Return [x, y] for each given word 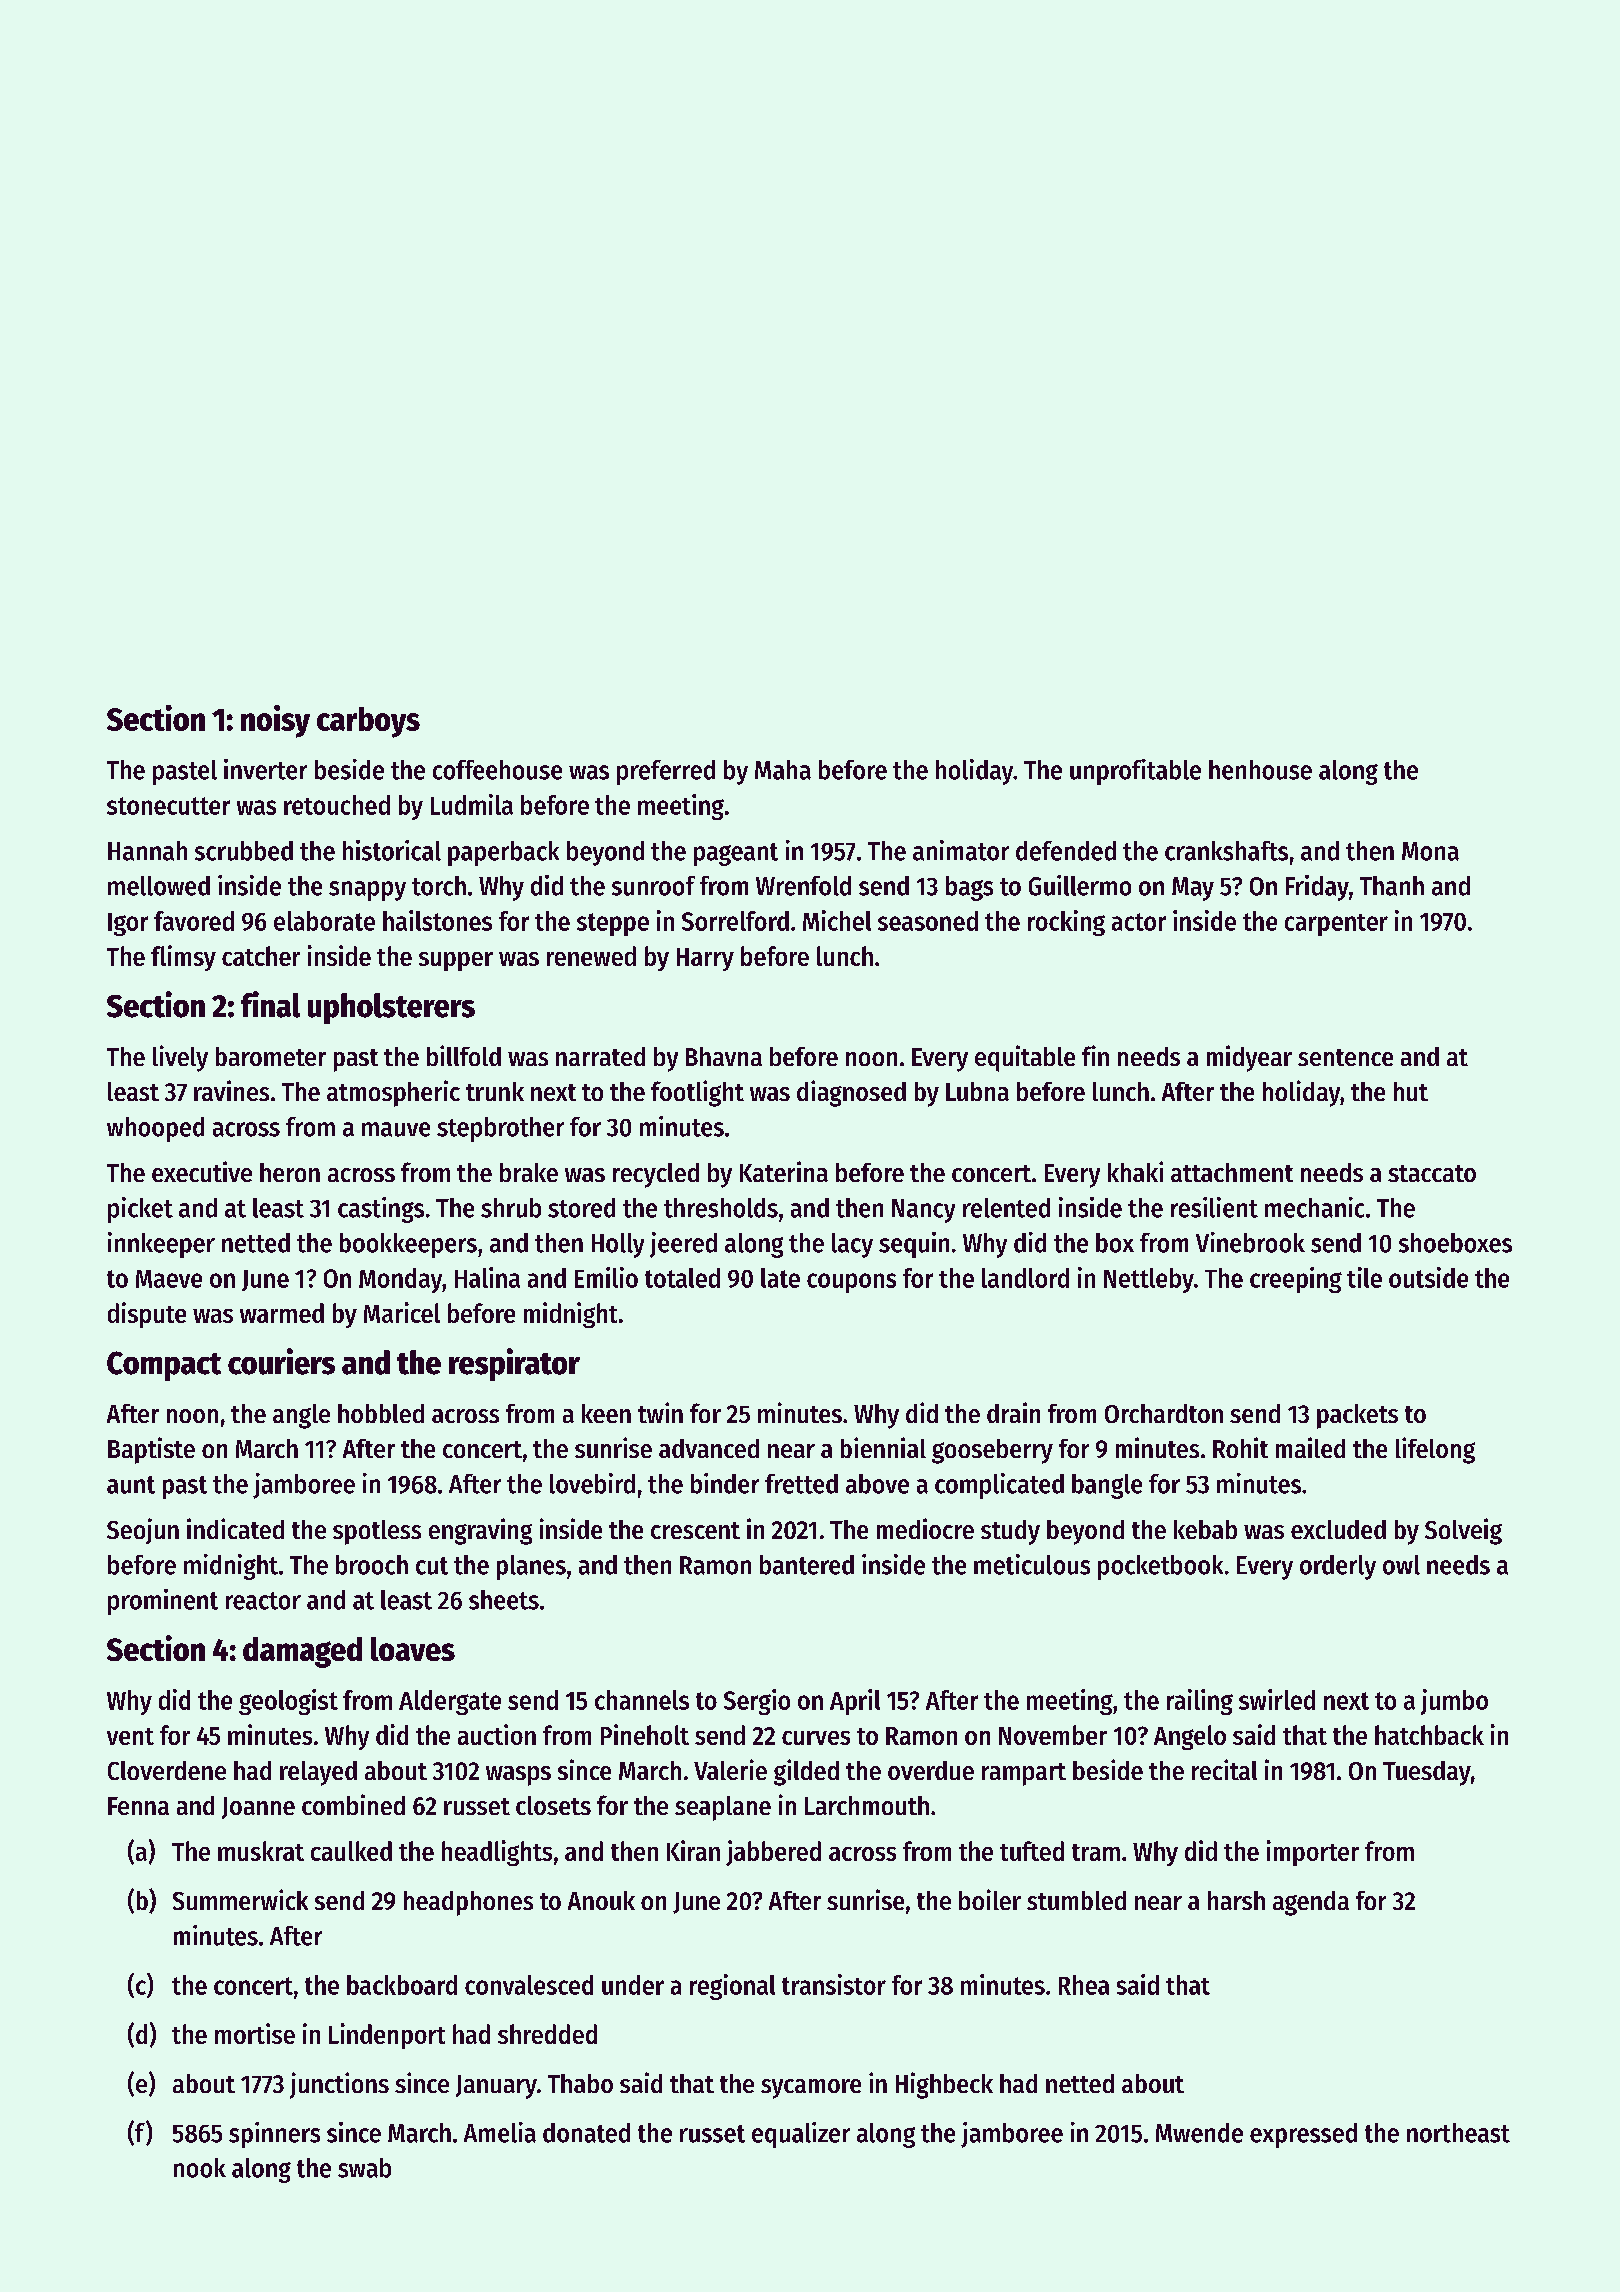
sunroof [653, 886]
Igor [128, 924]
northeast [1458, 2133]
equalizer [801, 2135]
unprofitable [1135, 772]
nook [200, 2168]
